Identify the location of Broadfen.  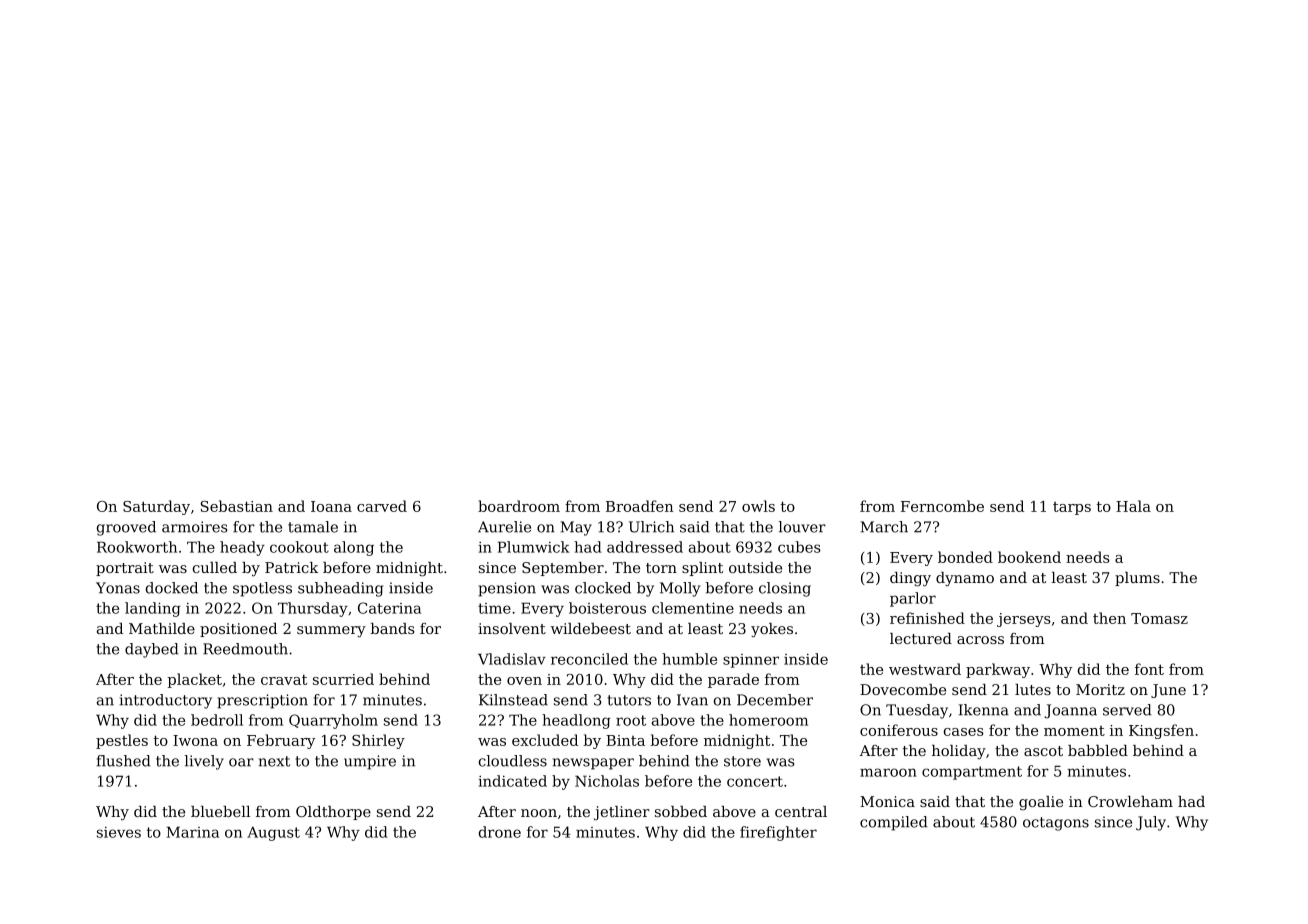
(640, 506).
